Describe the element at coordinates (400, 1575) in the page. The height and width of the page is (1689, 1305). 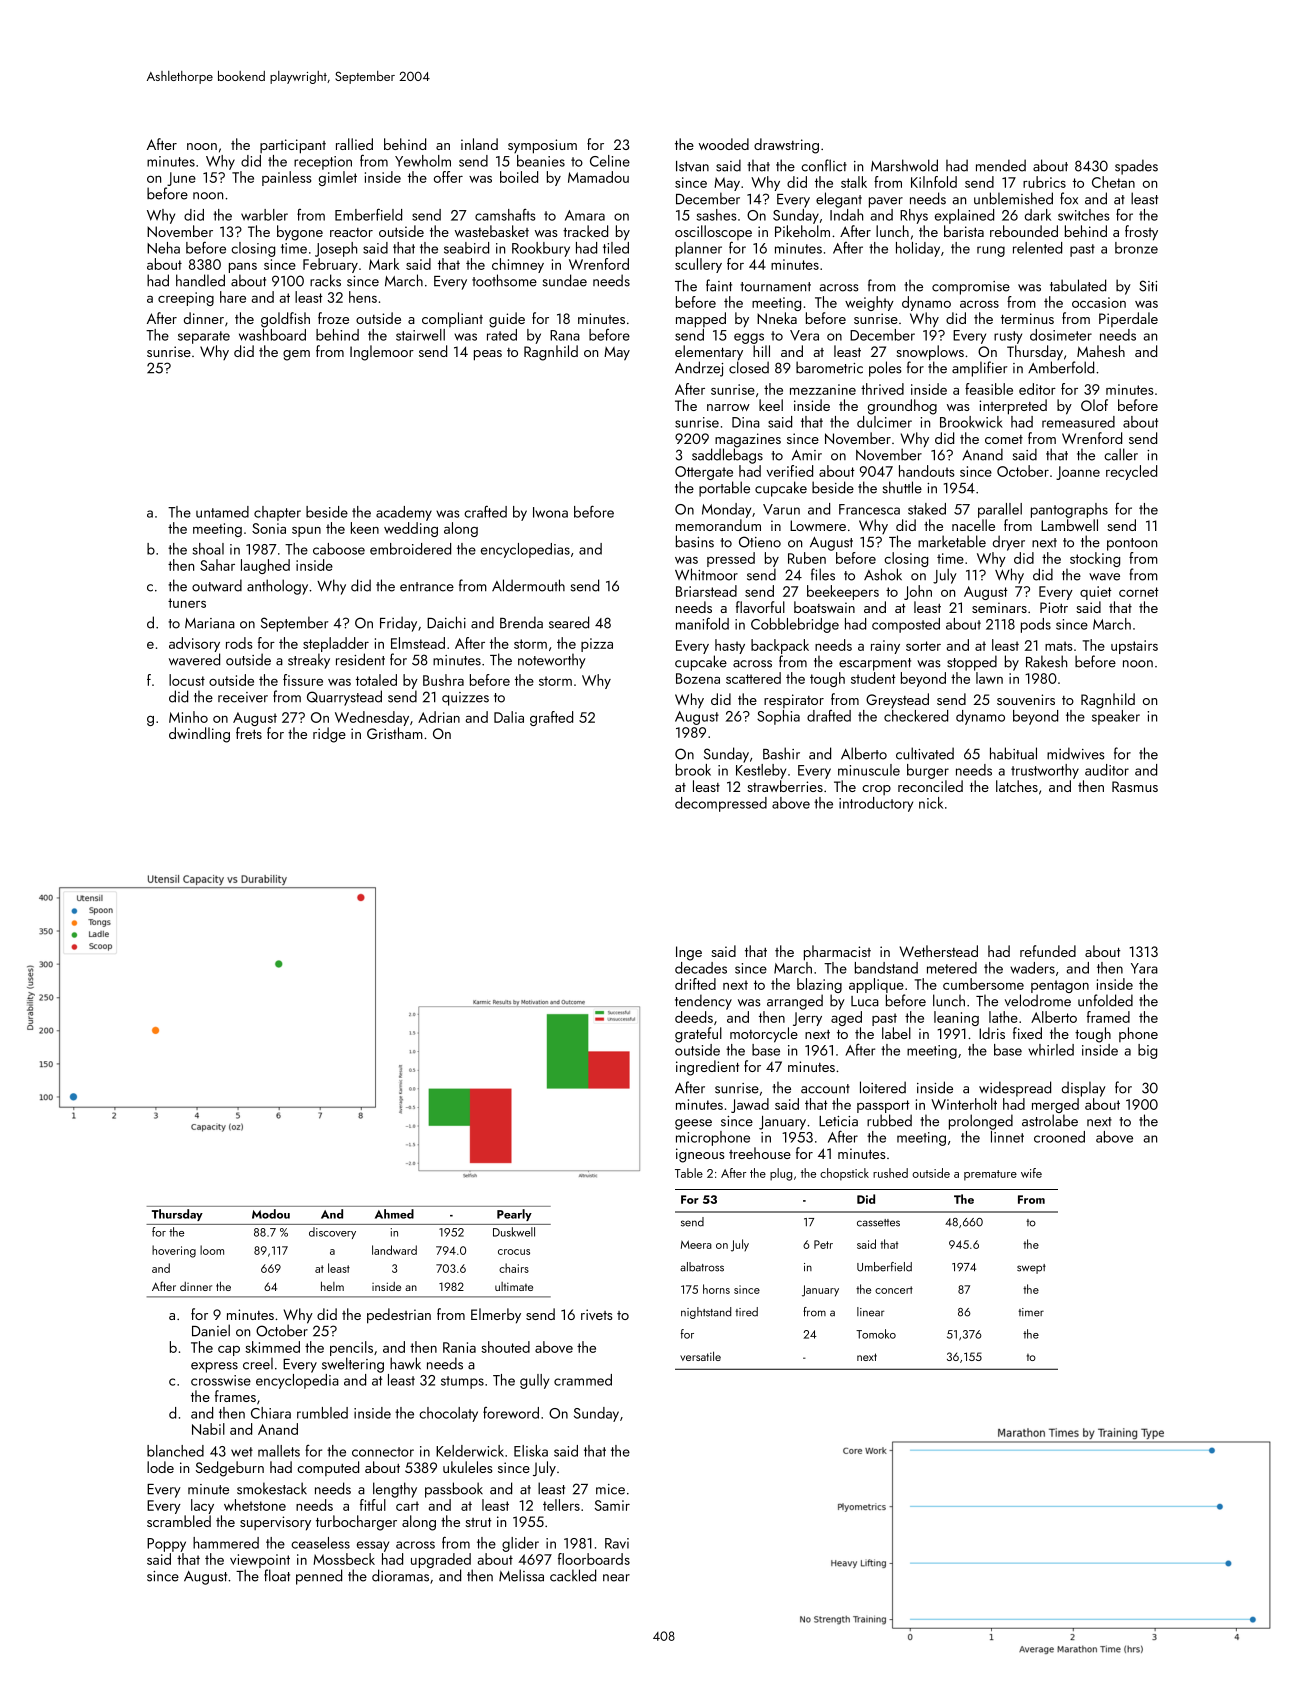
I see `dioramas` at that location.
